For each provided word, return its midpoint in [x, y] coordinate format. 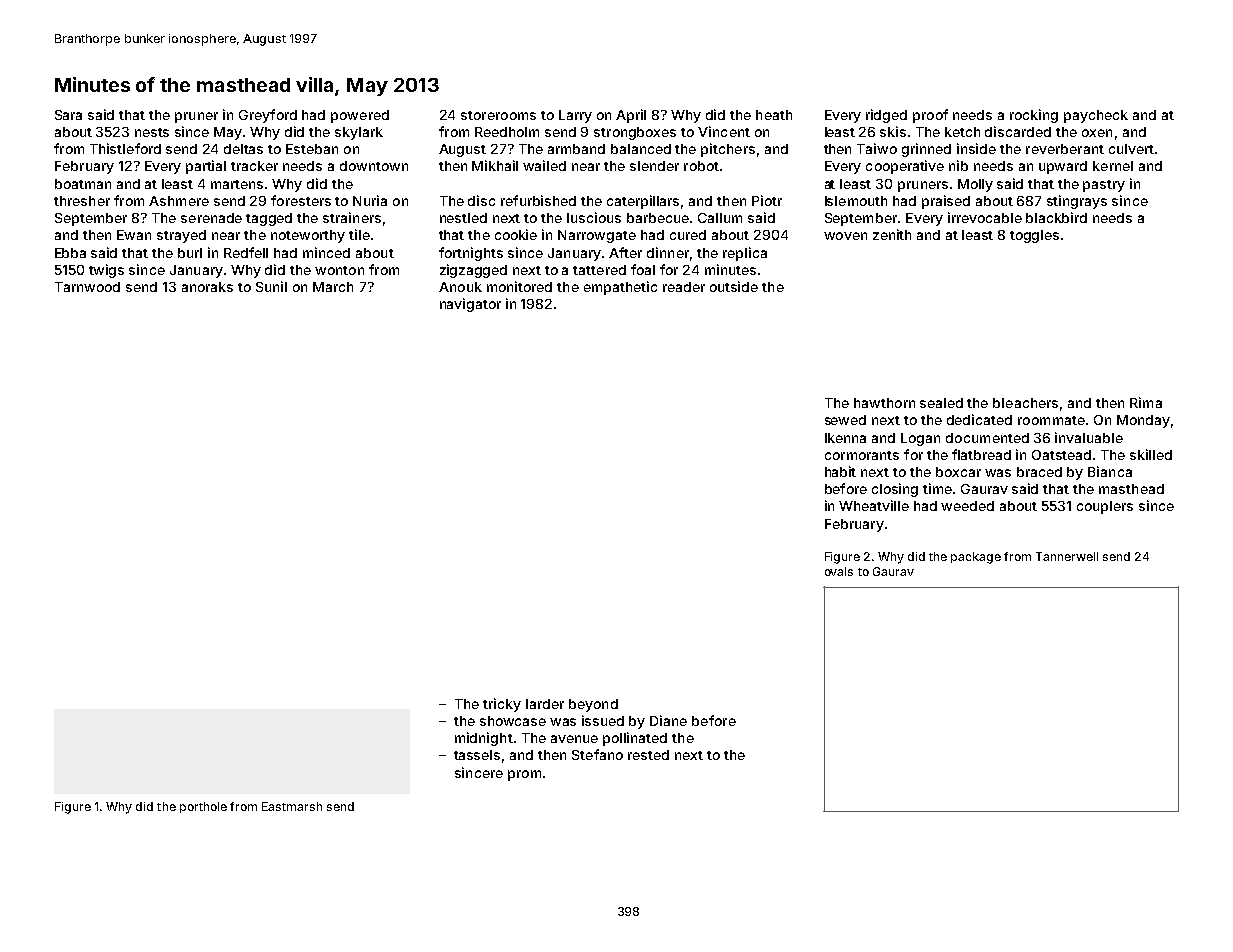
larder [545, 704]
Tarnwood [87, 287]
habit [840, 471]
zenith [892, 234]
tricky [502, 705]
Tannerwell [1067, 556]
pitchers [728, 150]
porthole [203, 807]
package [976, 558]
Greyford [268, 116]
